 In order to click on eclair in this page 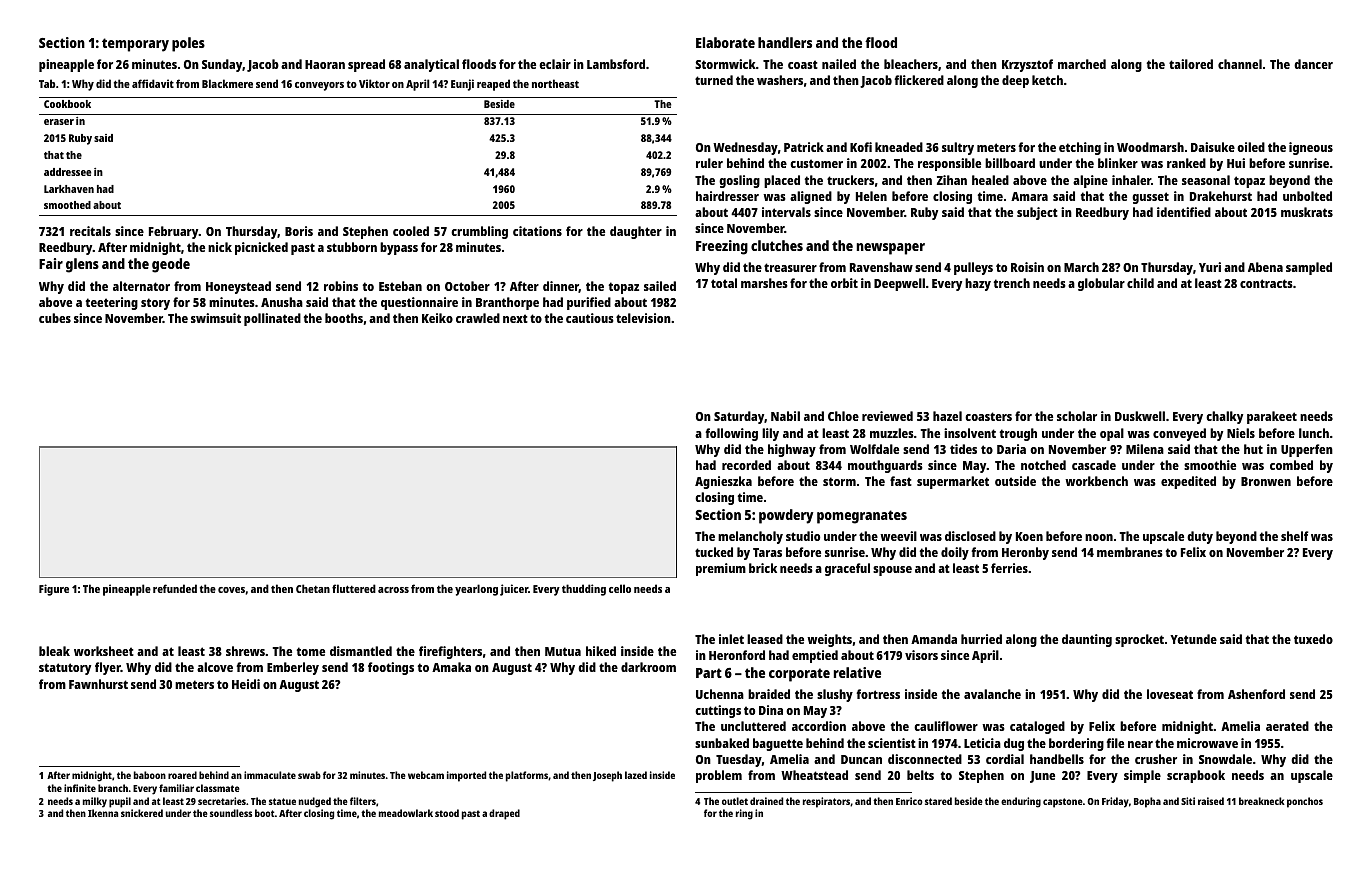, I will do `click(555, 64)`.
